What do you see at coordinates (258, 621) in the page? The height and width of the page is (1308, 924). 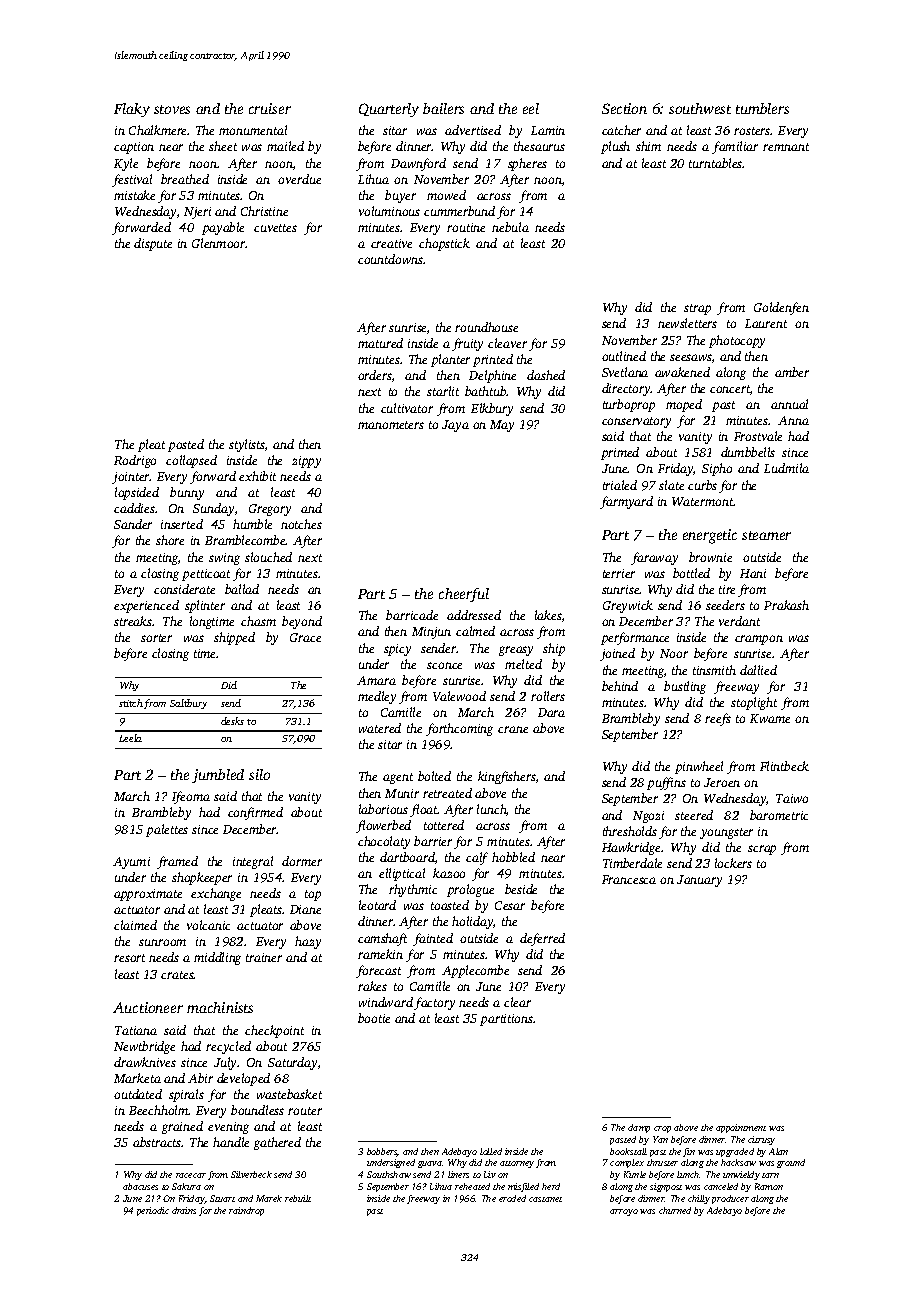 I see `chasm` at bounding box center [258, 621].
